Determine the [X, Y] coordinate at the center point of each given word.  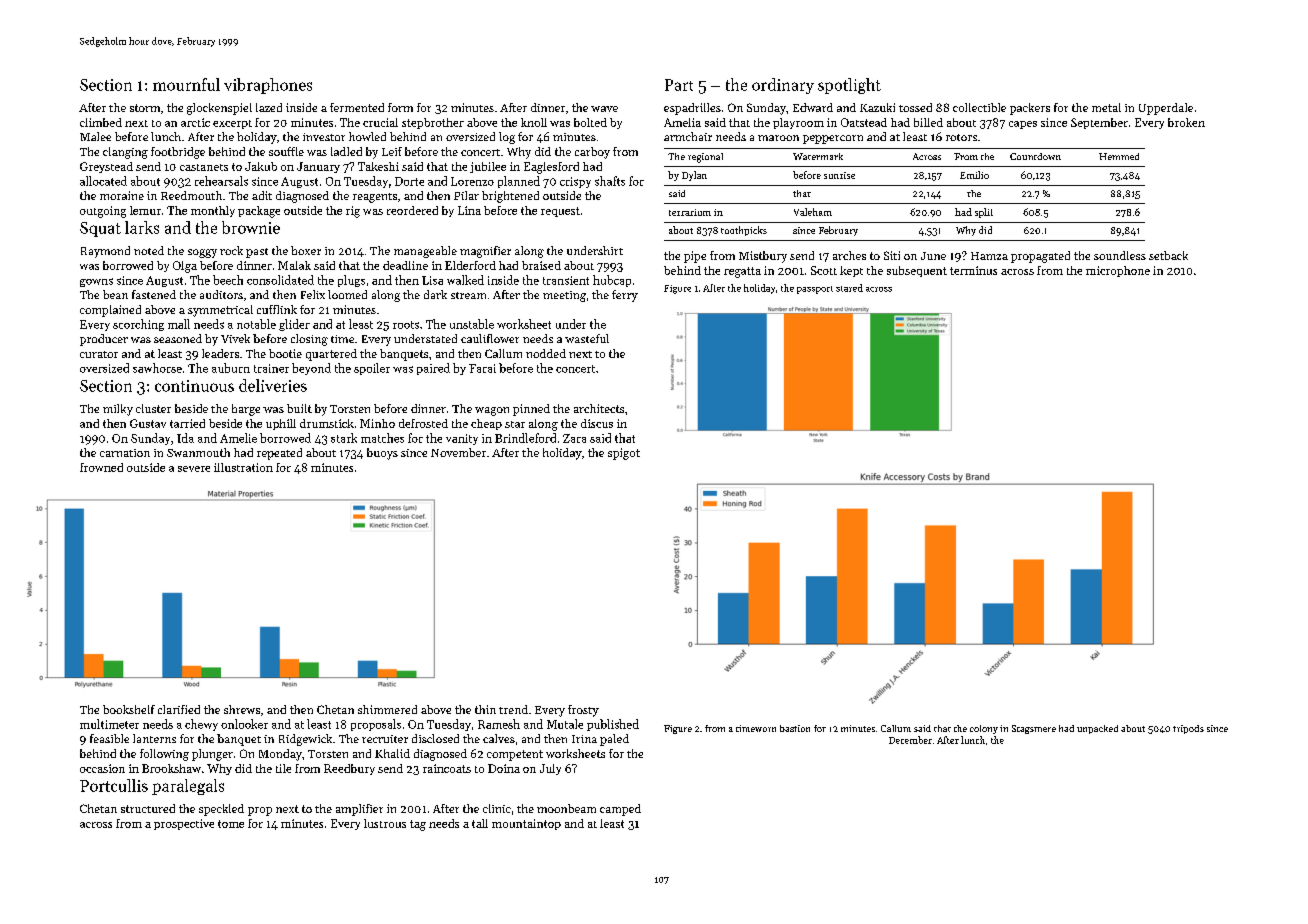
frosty [583, 711]
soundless [1120, 255]
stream [468, 295]
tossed [915, 107]
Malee [95, 136]
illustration [243, 467]
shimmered [387, 709]
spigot [624, 454]
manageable [425, 252]
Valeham [813, 212]
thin [485, 709]
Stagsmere [1034, 729]
